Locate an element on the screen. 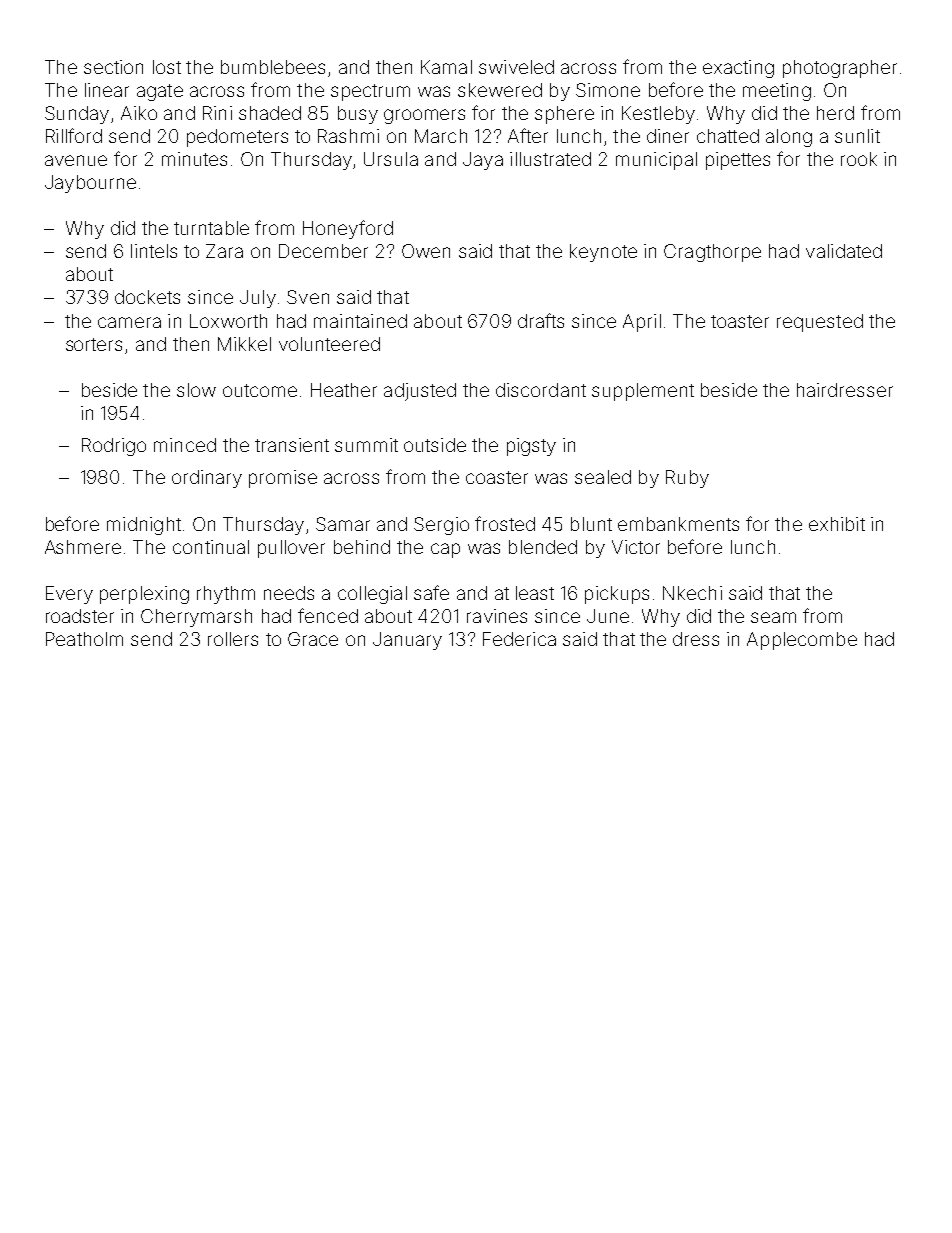 The width and height of the screenshot is (952, 1233). Ashmere is located at coordinates (83, 547).
